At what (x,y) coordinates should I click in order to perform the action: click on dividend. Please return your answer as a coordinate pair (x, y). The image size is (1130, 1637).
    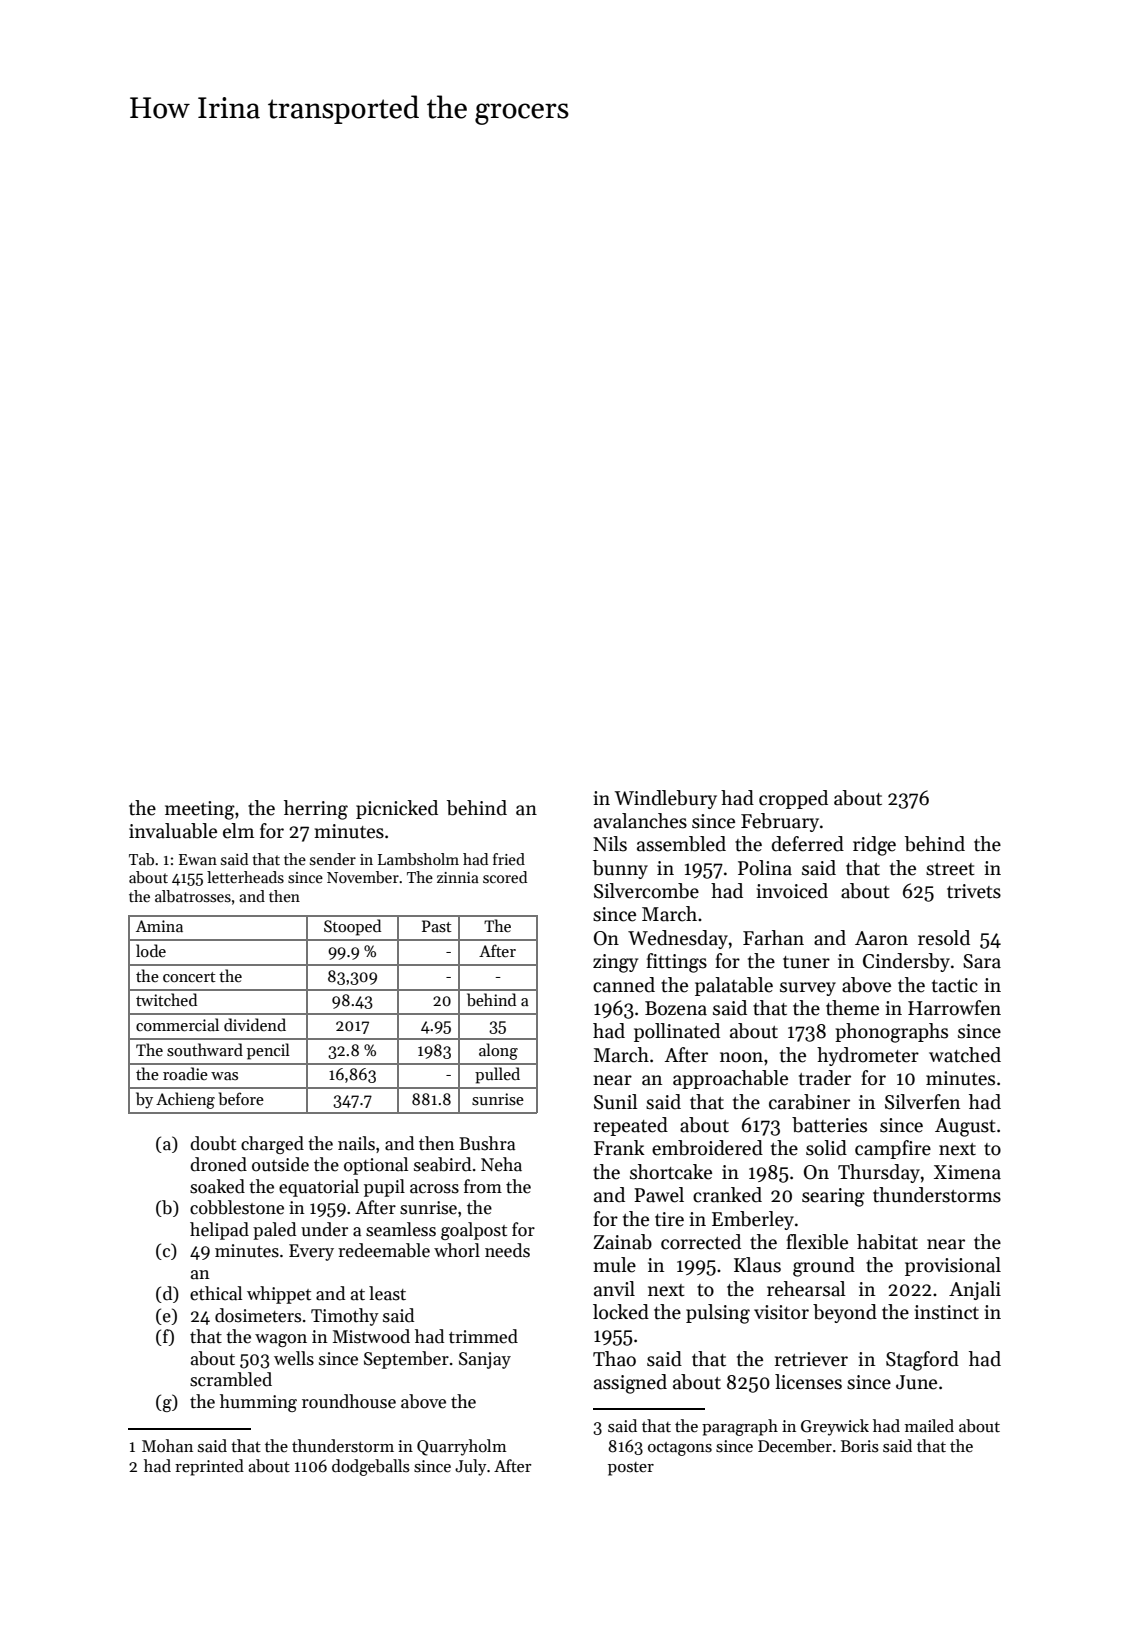
    Looking at the image, I should click on (255, 1024).
